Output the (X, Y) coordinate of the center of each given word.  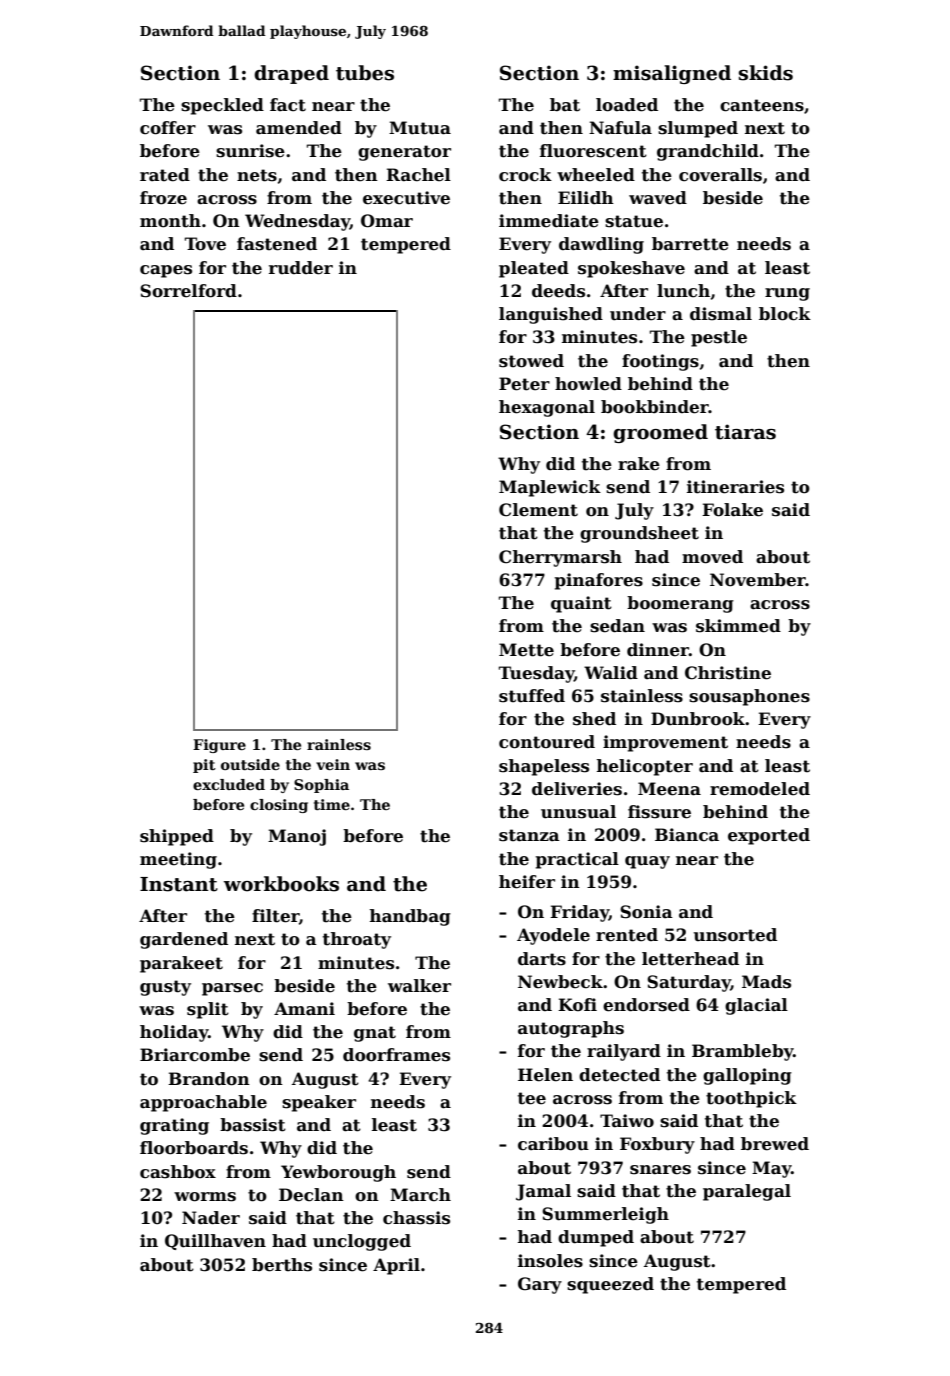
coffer (168, 128)
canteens (762, 105)
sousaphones (749, 697)
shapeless (544, 767)
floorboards (194, 1148)
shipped (177, 837)
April (396, 1266)
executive (406, 198)
